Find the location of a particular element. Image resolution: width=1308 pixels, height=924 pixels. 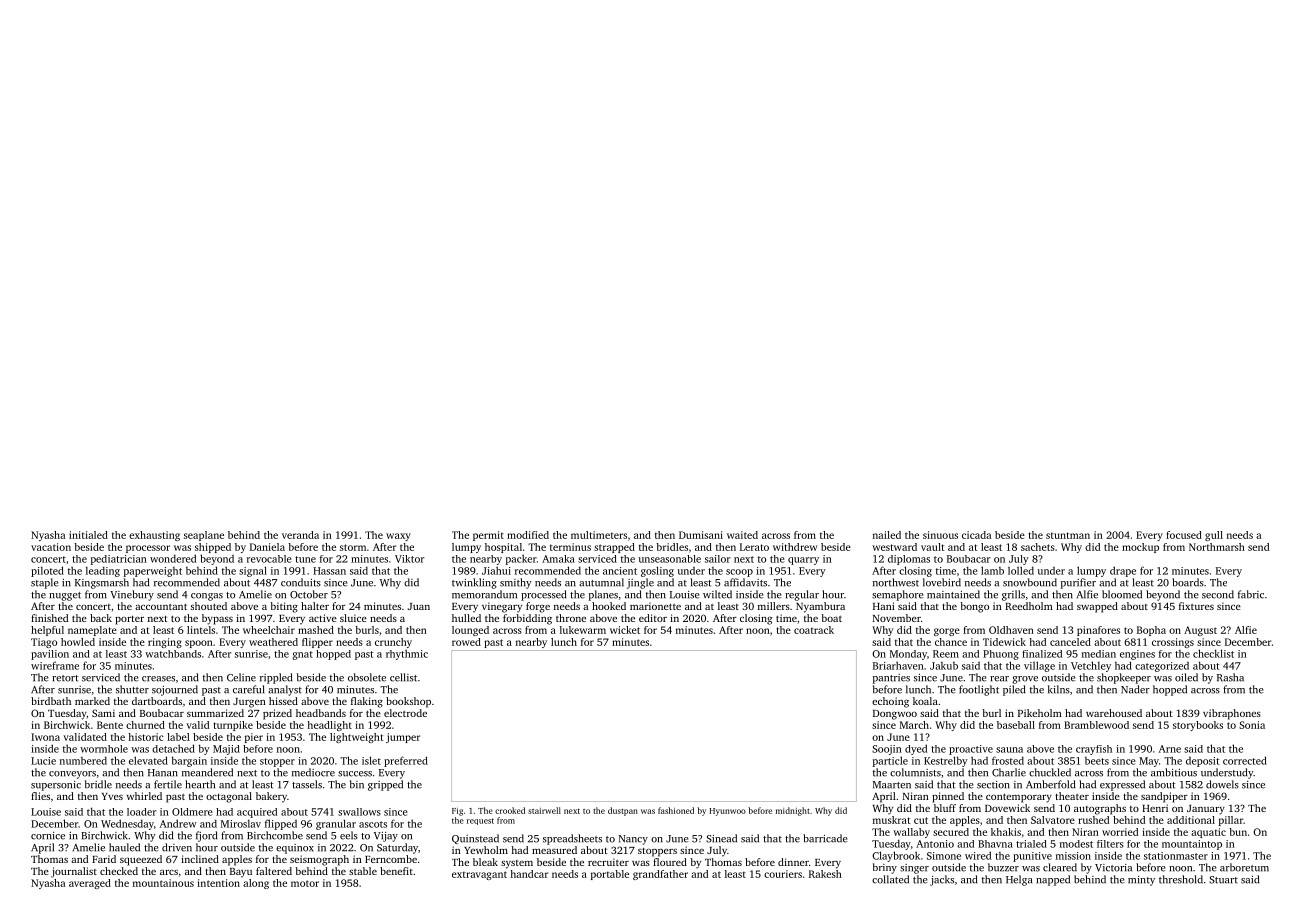

semaphore is located at coordinates (898, 595).
